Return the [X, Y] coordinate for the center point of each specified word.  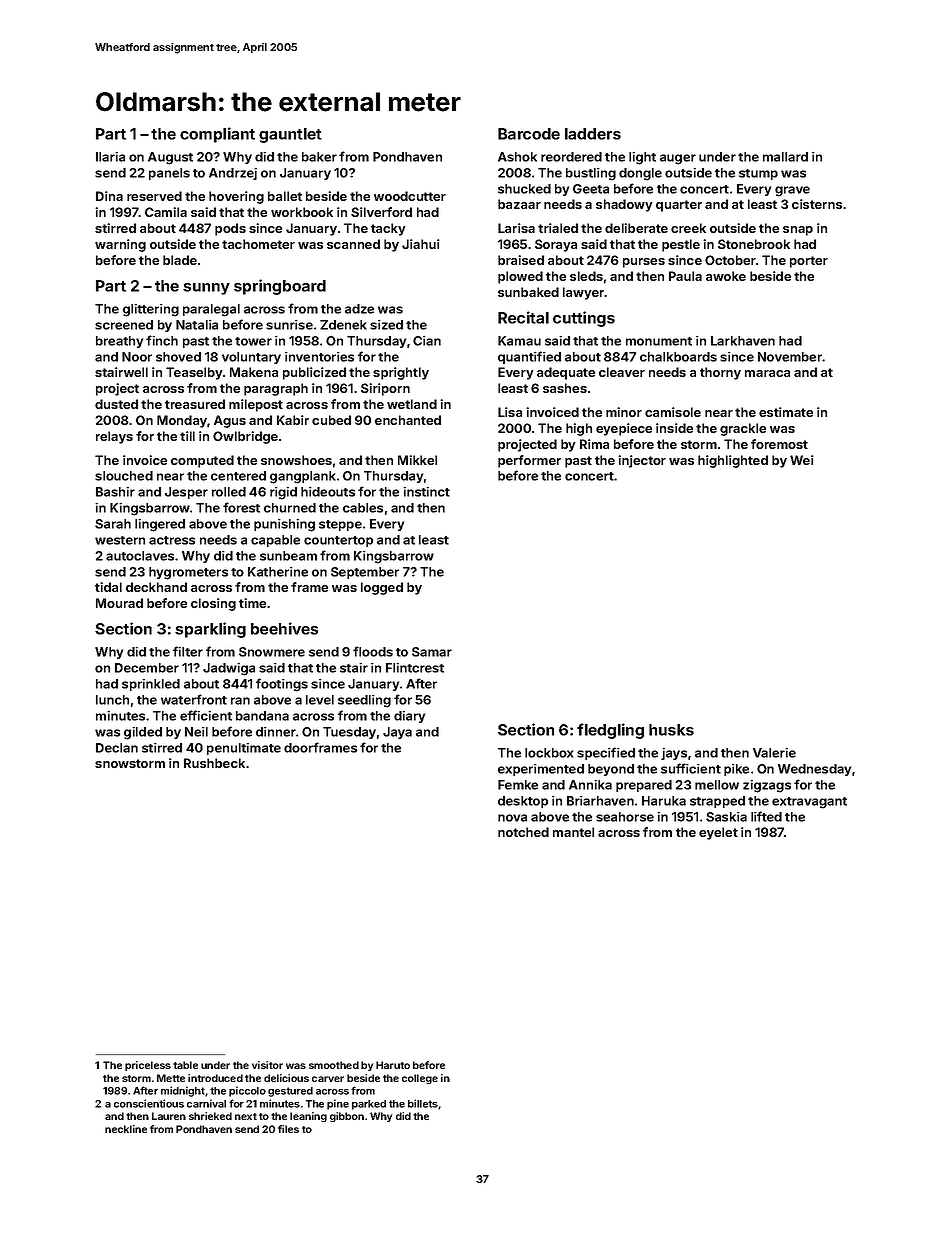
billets [423, 1103]
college [420, 1079]
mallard [785, 157]
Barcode [529, 134]
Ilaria [110, 157]
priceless [148, 1066]
